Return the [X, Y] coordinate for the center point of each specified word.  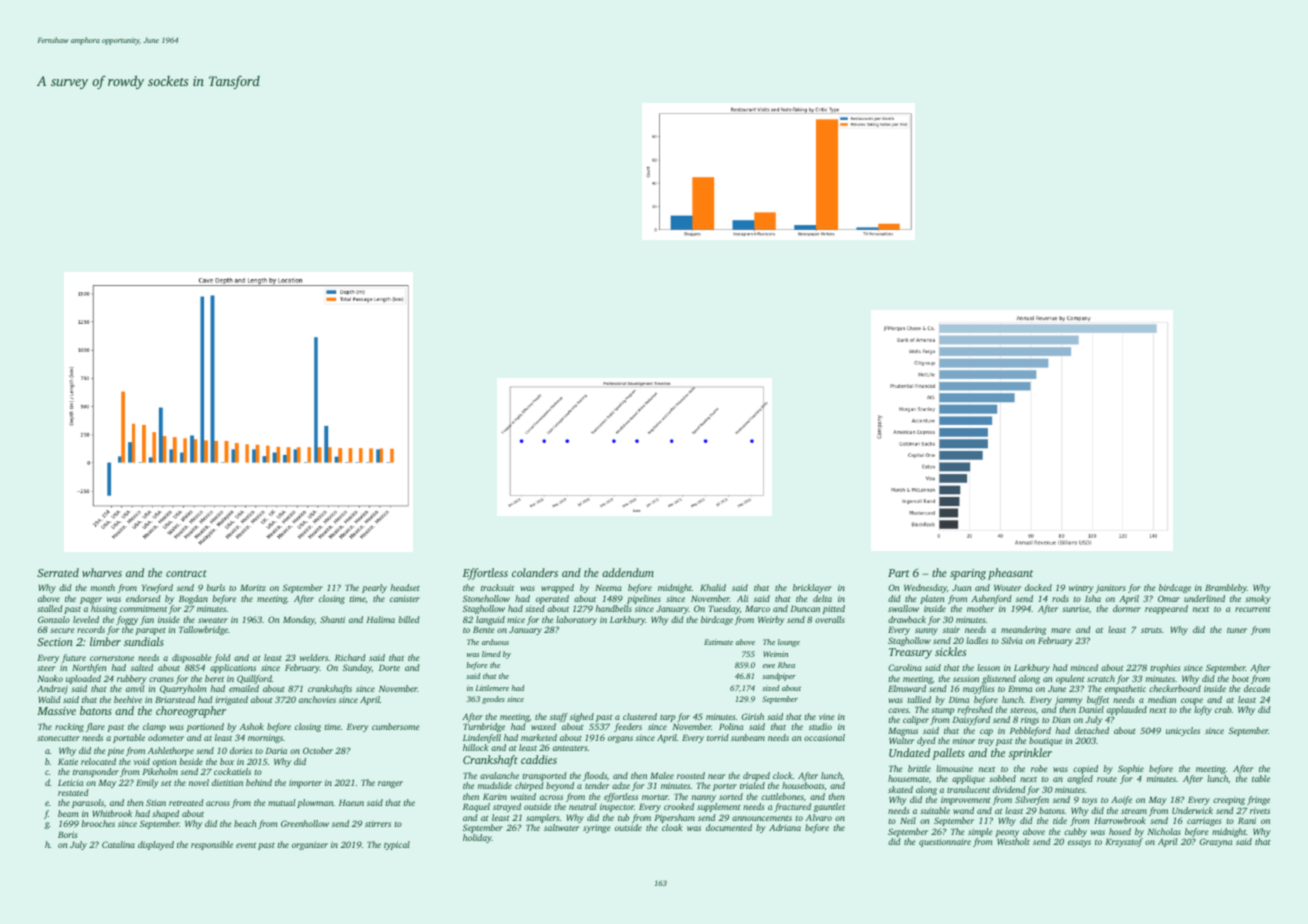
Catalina [118, 844]
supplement [719, 807]
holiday [477, 838]
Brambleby [1226, 588]
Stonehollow [486, 598]
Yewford [157, 588]
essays [1079, 843]
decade [1257, 688]
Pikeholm [160, 771]
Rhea [786, 665]
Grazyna [1215, 842]
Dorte [389, 668]
